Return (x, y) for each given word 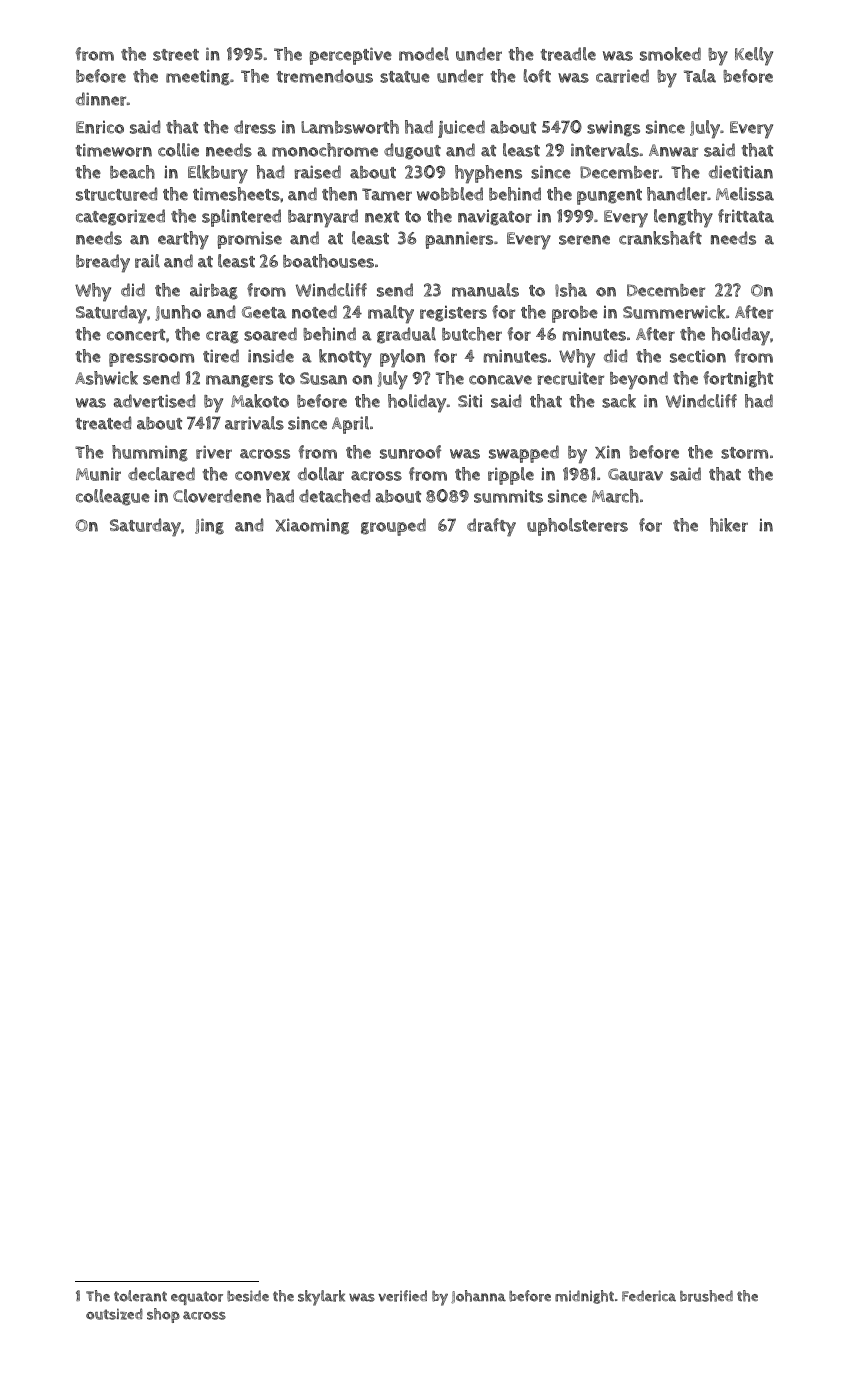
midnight (584, 1297)
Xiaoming (312, 526)
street (176, 55)
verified (402, 1296)
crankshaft (660, 238)
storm (744, 453)
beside (248, 1296)
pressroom (151, 360)
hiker (729, 525)
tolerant (140, 1296)
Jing (209, 526)
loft (537, 76)
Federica (649, 1296)
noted (314, 312)
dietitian (741, 172)
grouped (393, 527)
